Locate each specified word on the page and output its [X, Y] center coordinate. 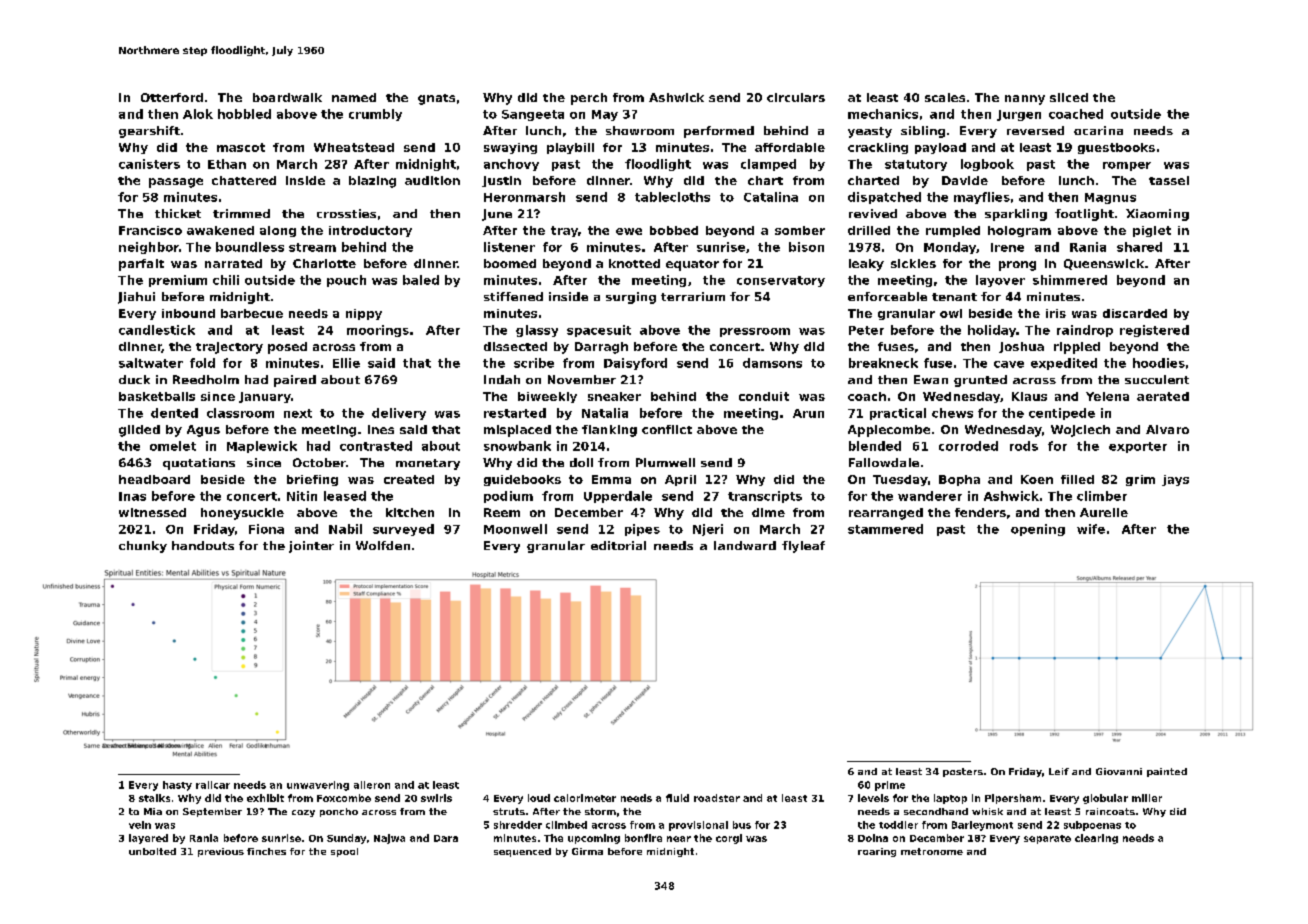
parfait [141, 265]
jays [1175, 480]
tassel [1169, 180]
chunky [143, 547]
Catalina [771, 197]
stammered [885, 529]
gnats [436, 99]
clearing [1096, 839]
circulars [796, 97]
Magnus [1110, 198]
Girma [587, 851]
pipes [642, 530]
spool [344, 852]
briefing [312, 480]
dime [768, 512]
